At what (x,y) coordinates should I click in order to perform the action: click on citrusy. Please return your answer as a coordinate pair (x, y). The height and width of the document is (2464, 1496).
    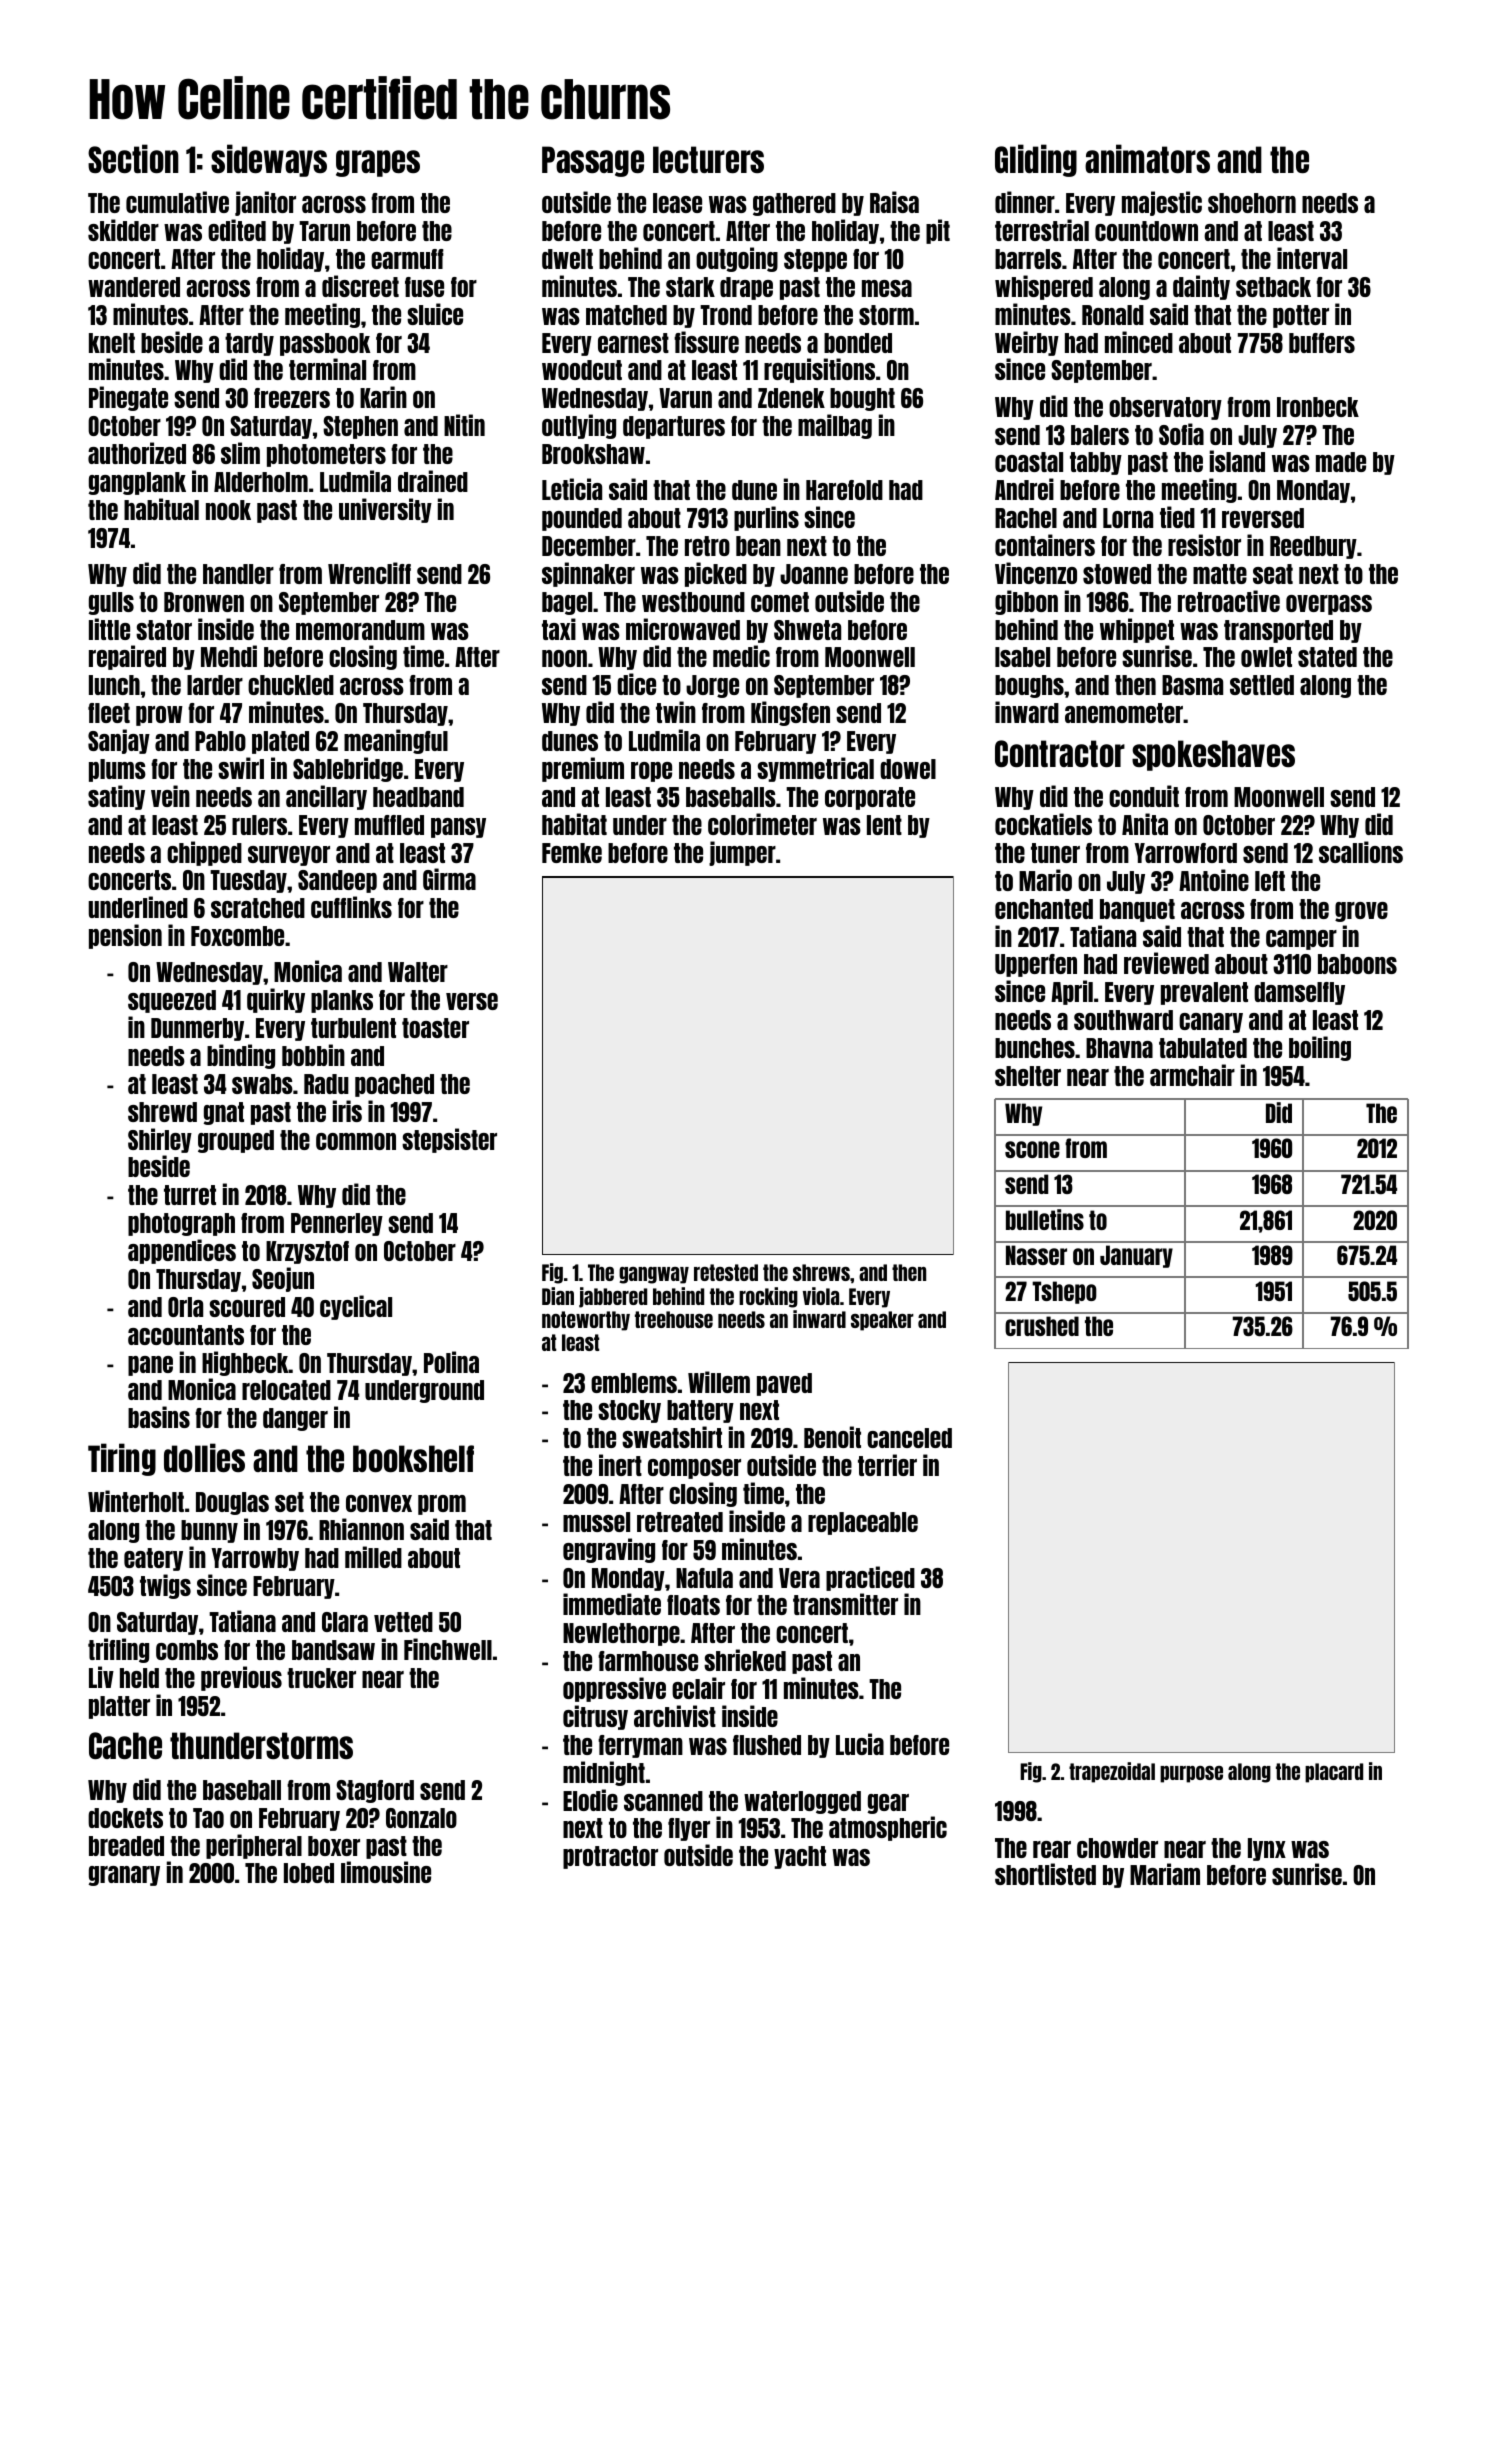
    Looking at the image, I should click on (595, 1717).
